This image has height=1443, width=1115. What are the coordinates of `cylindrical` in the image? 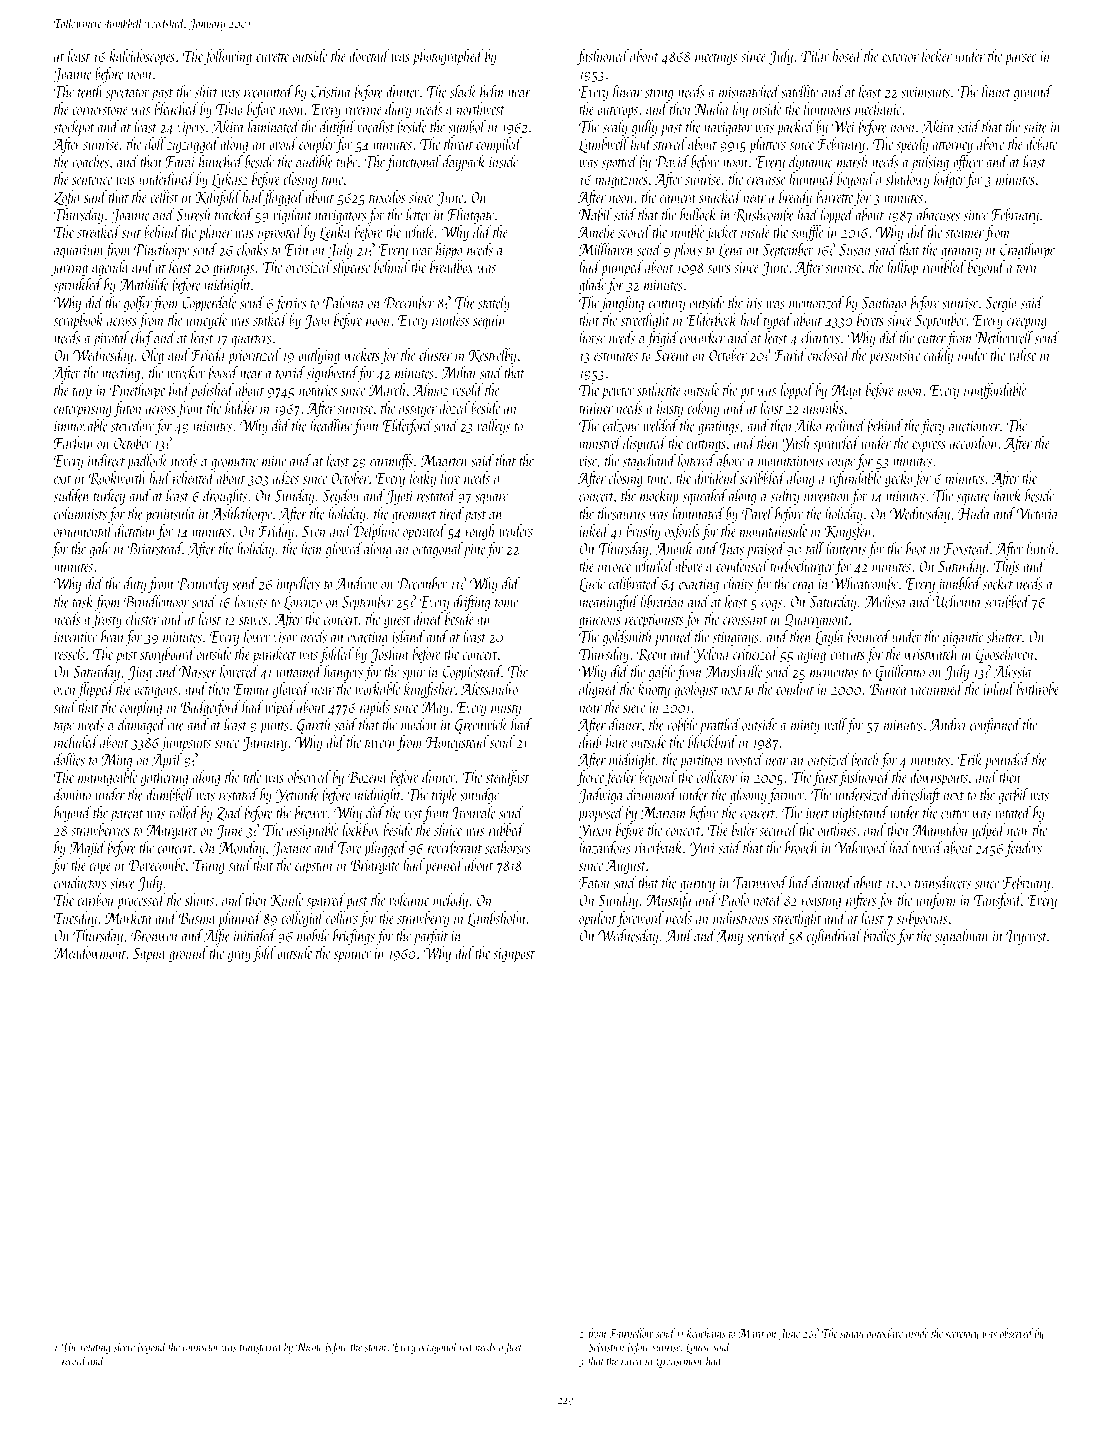 It's located at (834, 936).
